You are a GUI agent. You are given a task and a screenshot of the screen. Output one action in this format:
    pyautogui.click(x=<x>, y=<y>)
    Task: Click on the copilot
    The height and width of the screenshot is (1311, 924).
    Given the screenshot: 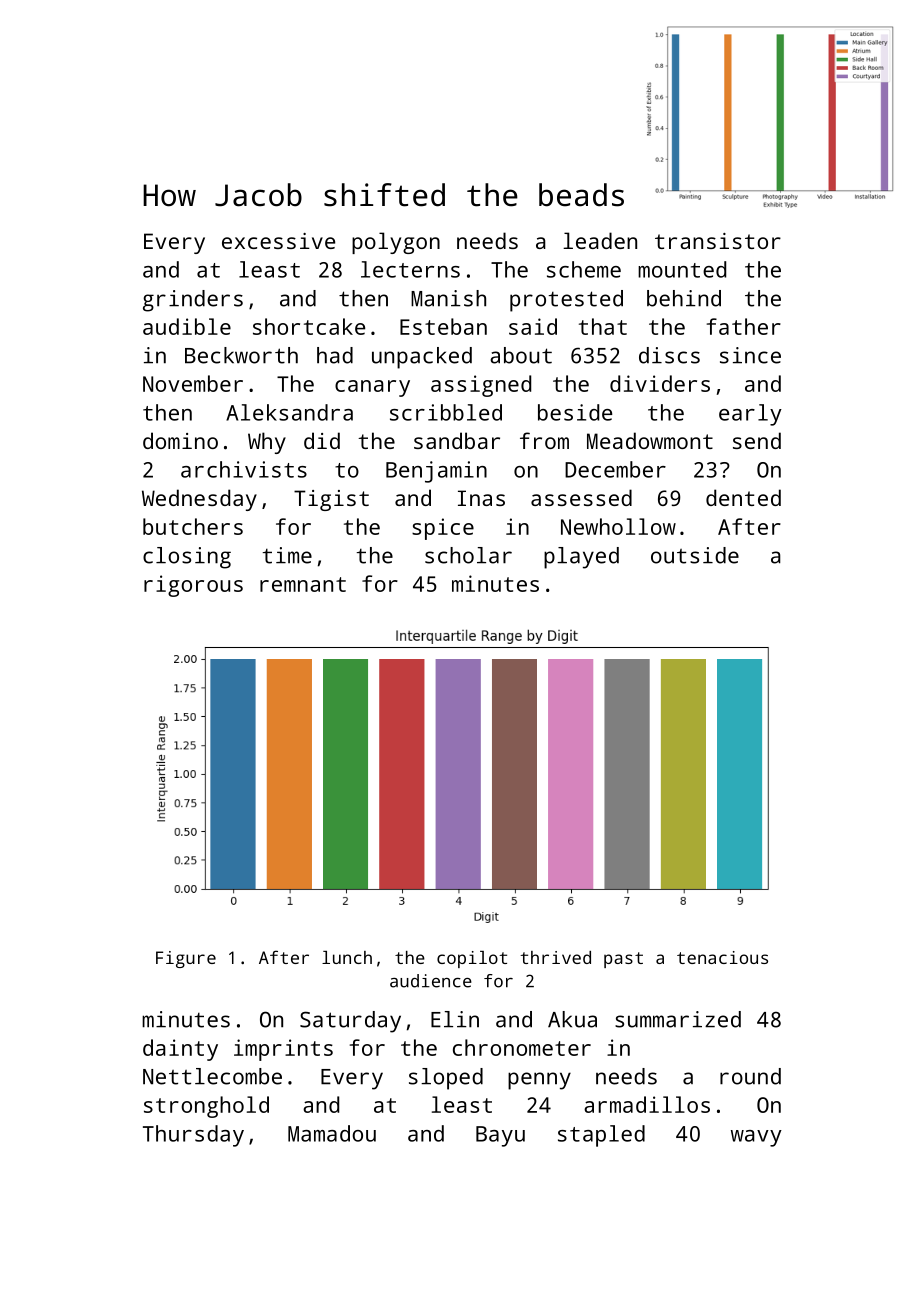 What is the action you would take?
    pyautogui.click(x=472, y=959)
